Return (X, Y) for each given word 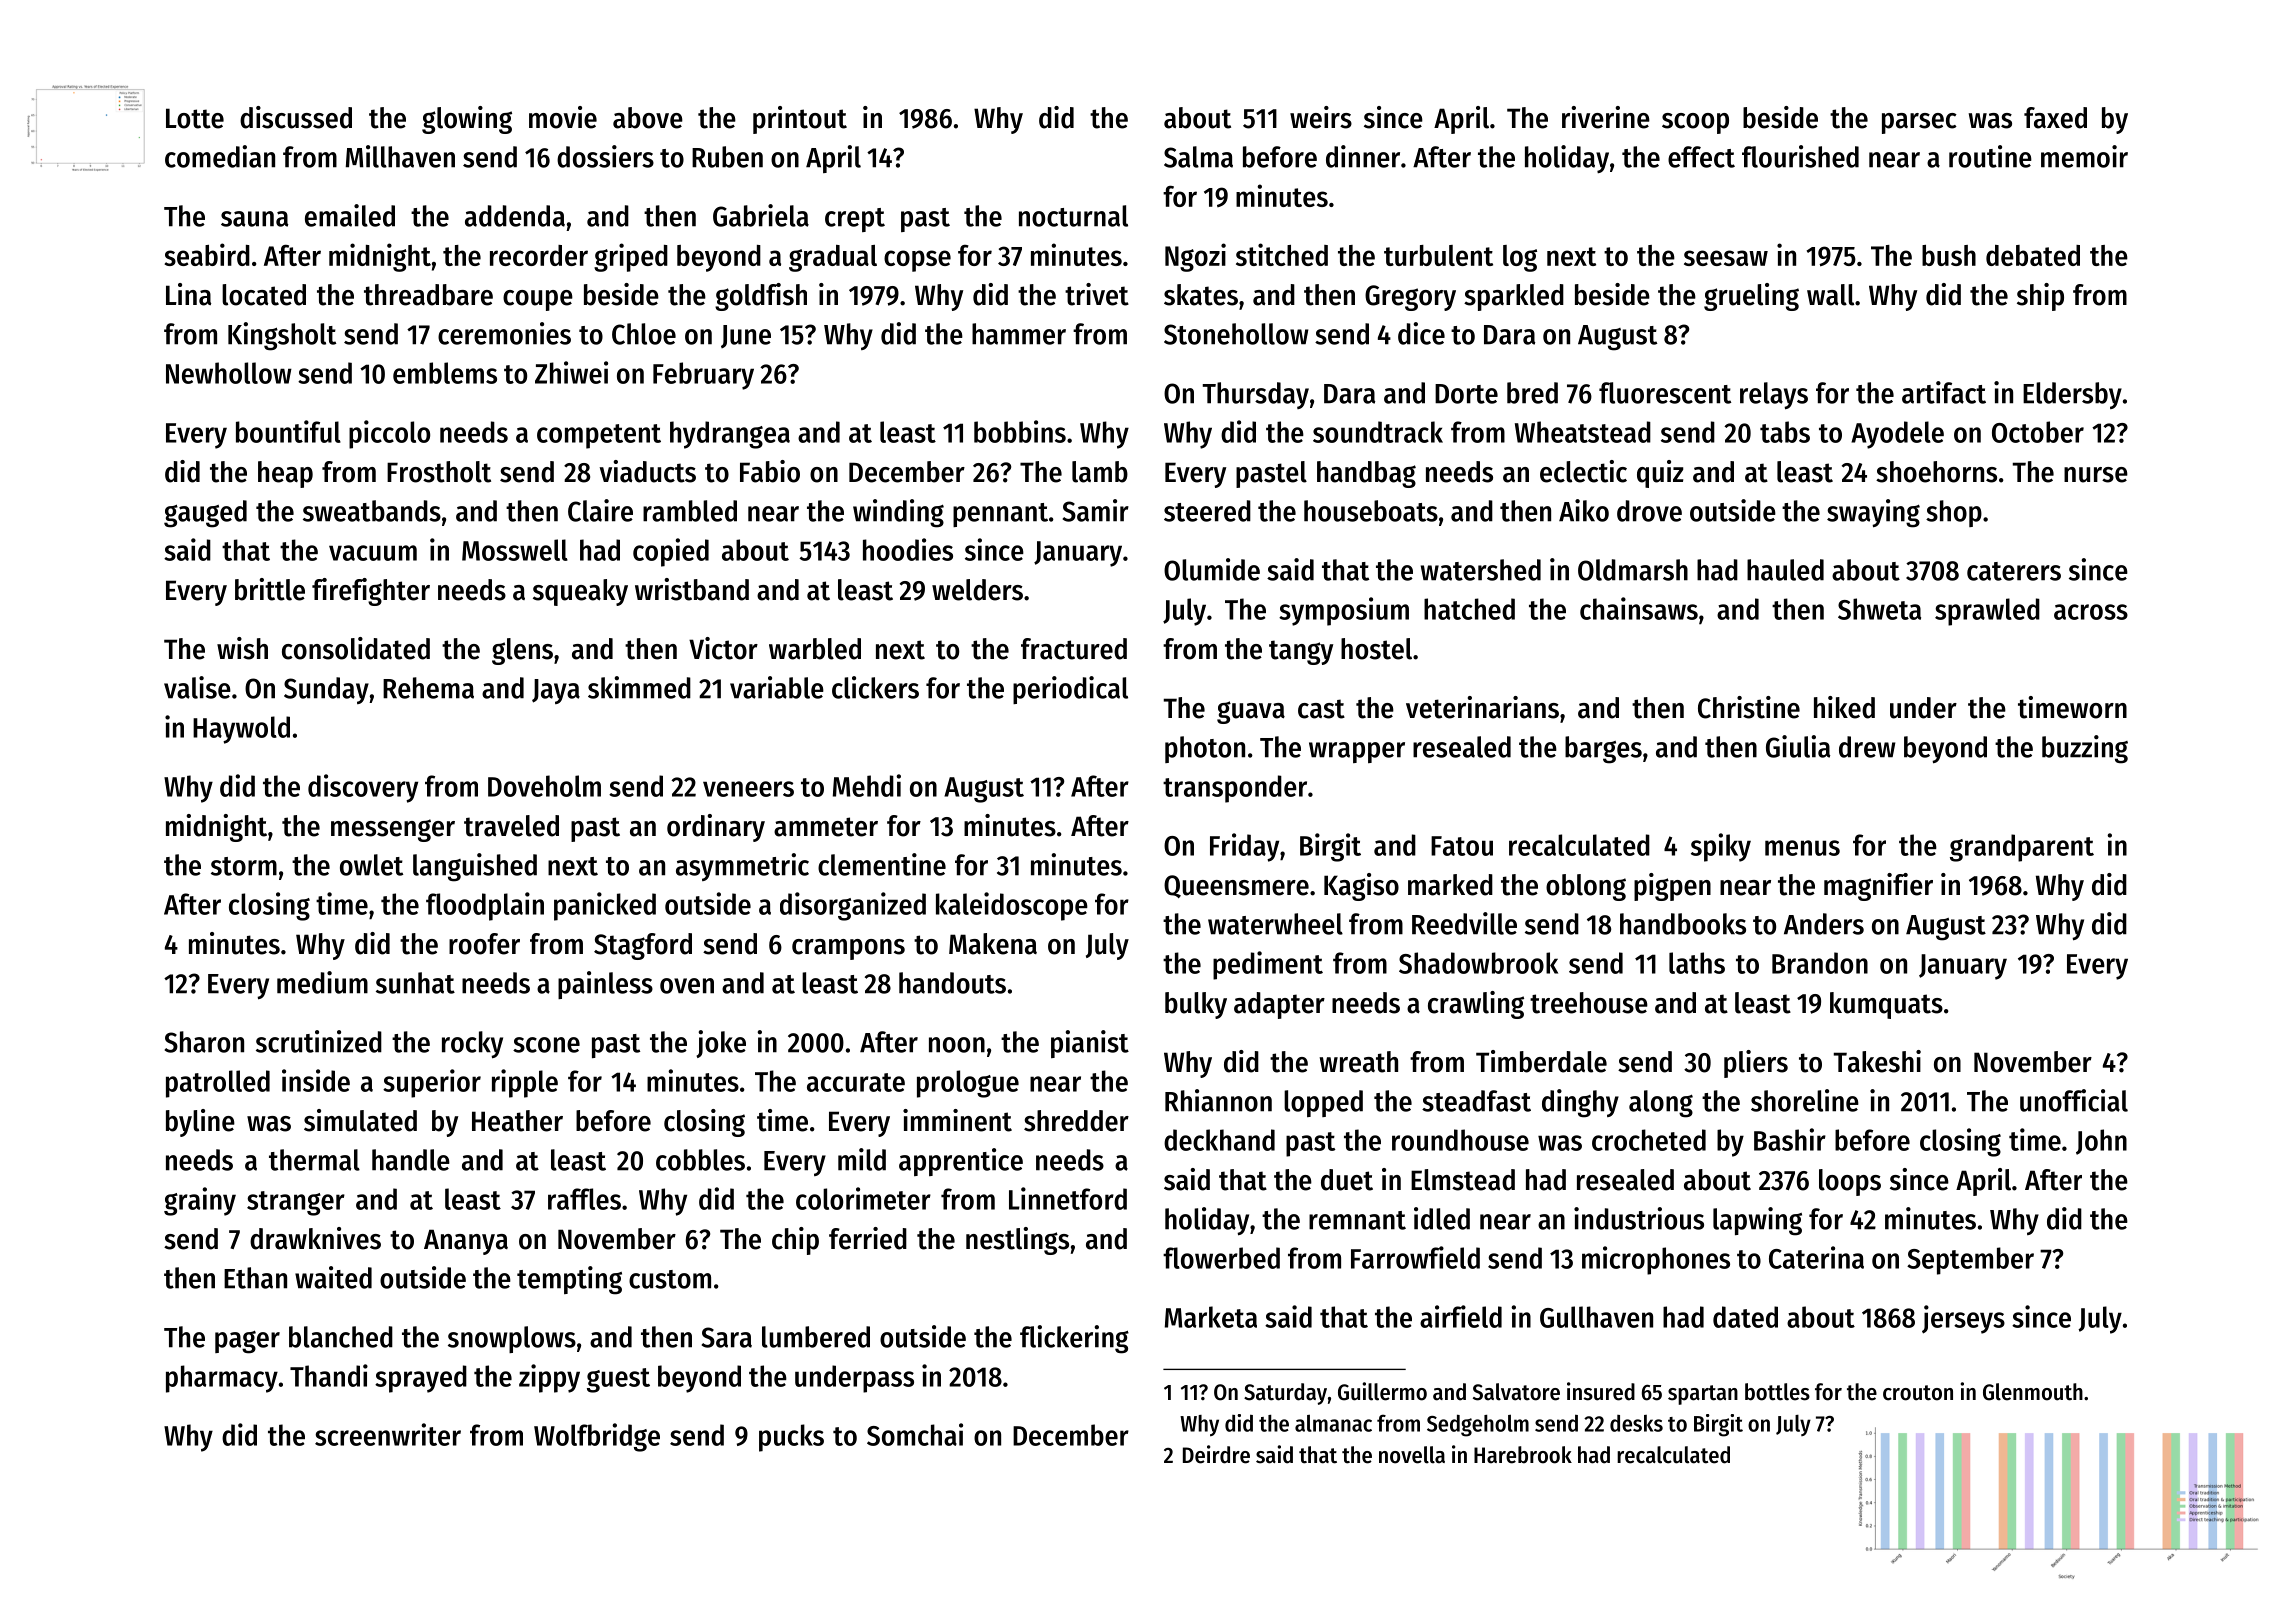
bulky (1196, 1005)
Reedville (1464, 923)
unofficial (2074, 1100)
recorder (539, 255)
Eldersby (2072, 395)
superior (432, 1083)
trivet (1097, 294)
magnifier (1878, 887)
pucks (791, 1438)
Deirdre (1216, 1454)
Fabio (770, 471)
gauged (205, 514)
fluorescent (1665, 393)
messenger (393, 830)
